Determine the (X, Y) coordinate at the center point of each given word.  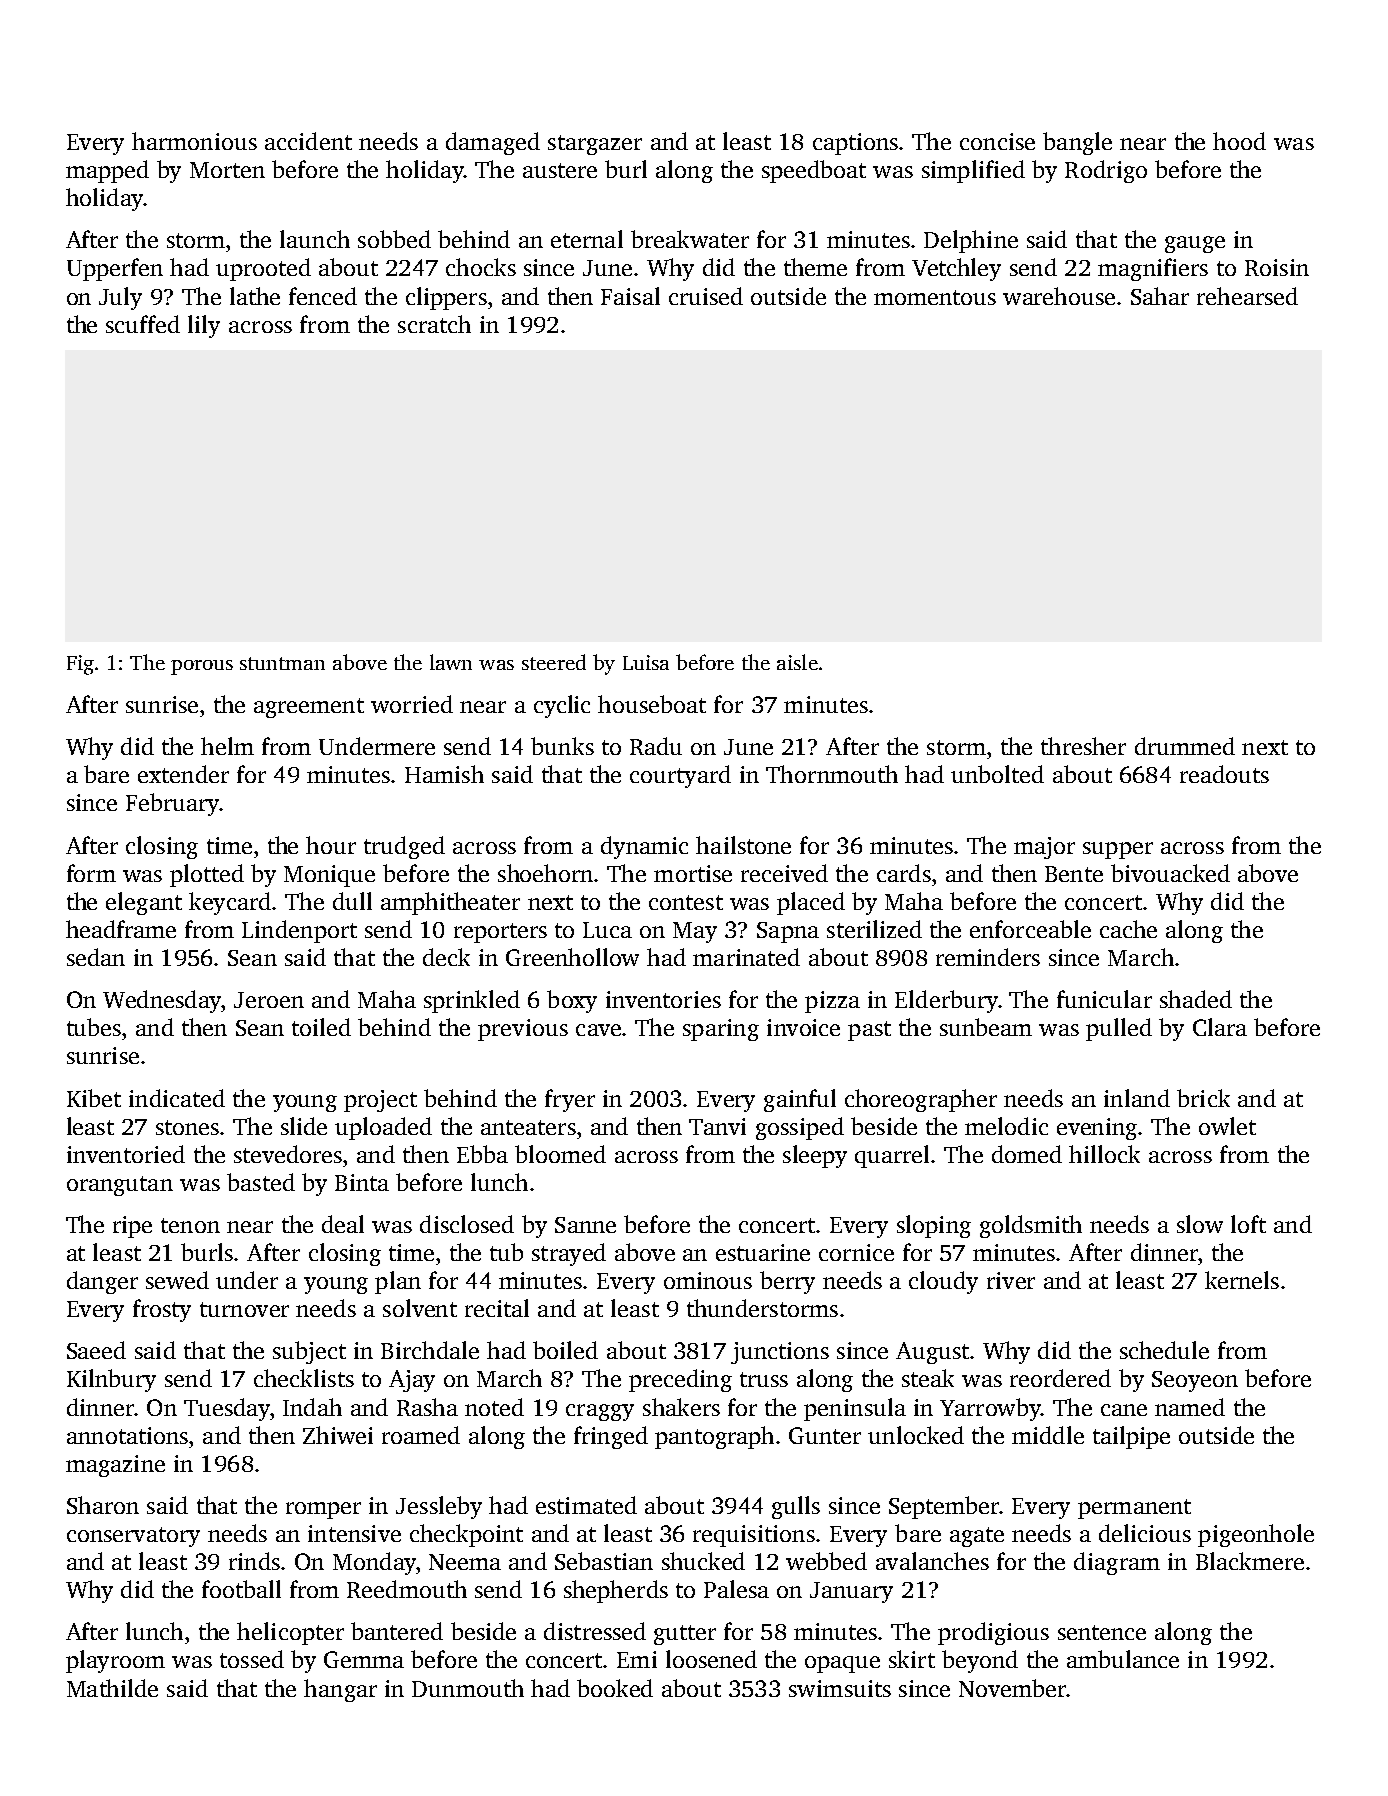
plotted (207, 875)
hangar (340, 1690)
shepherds (616, 1591)
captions (856, 144)
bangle (1077, 143)
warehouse (1059, 296)
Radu (656, 746)
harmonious (194, 141)
